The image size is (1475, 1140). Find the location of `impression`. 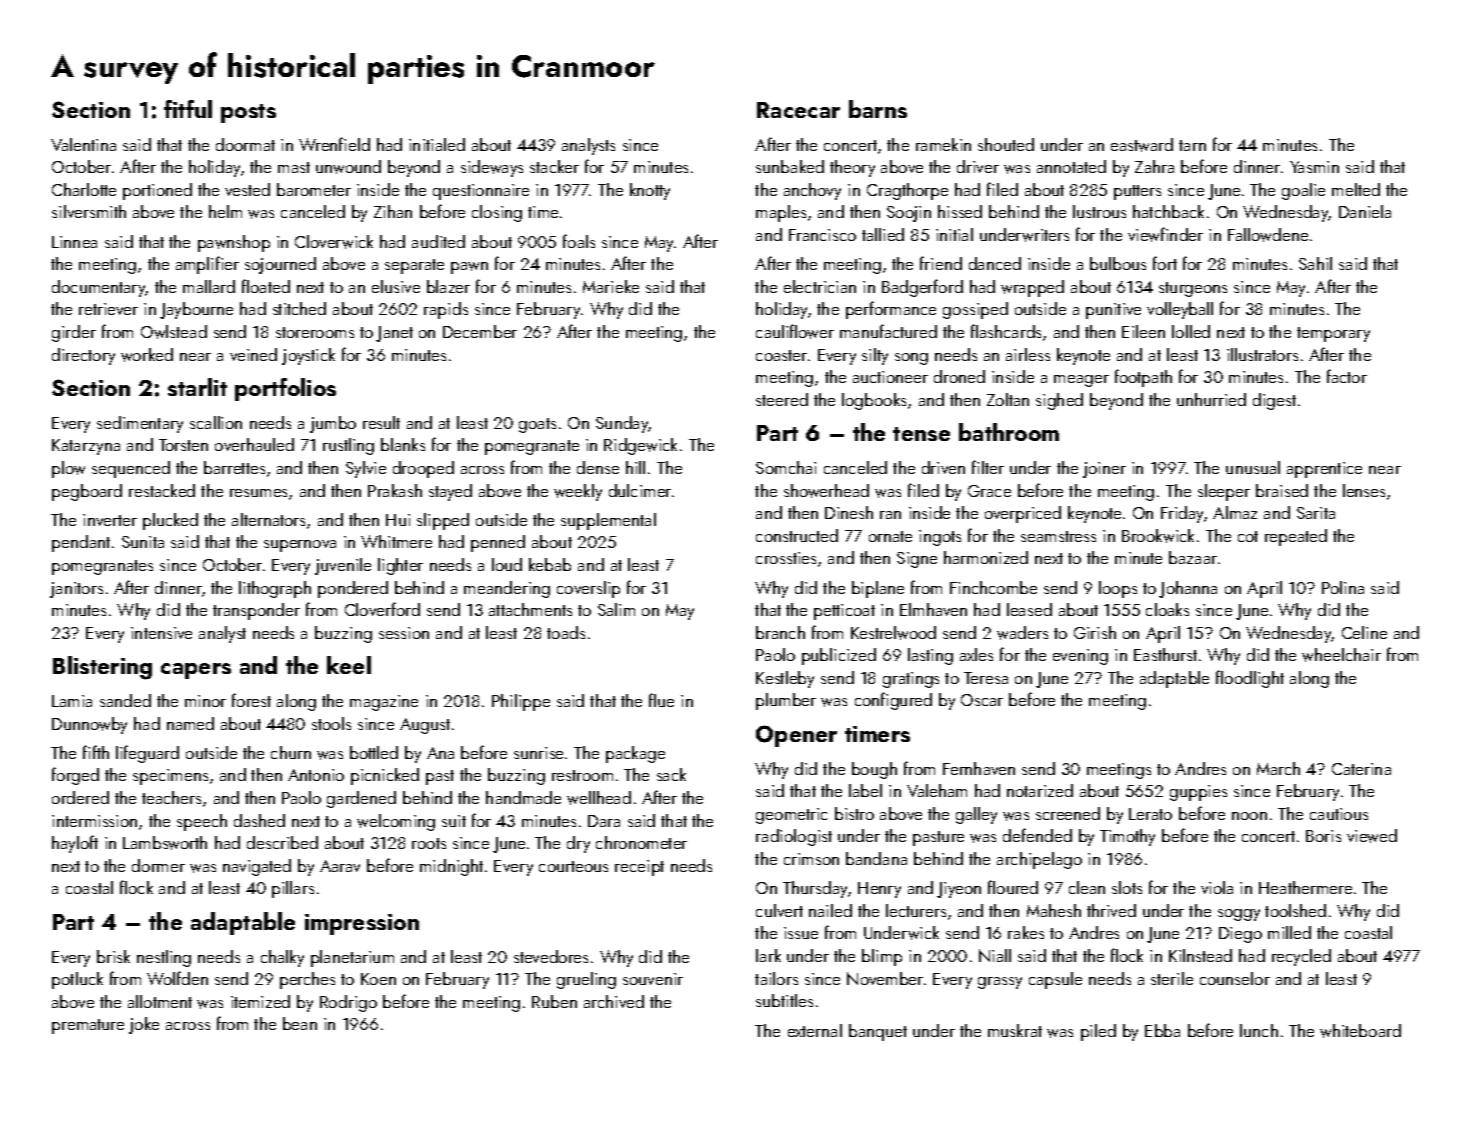

impression is located at coordinates (362, 924).
